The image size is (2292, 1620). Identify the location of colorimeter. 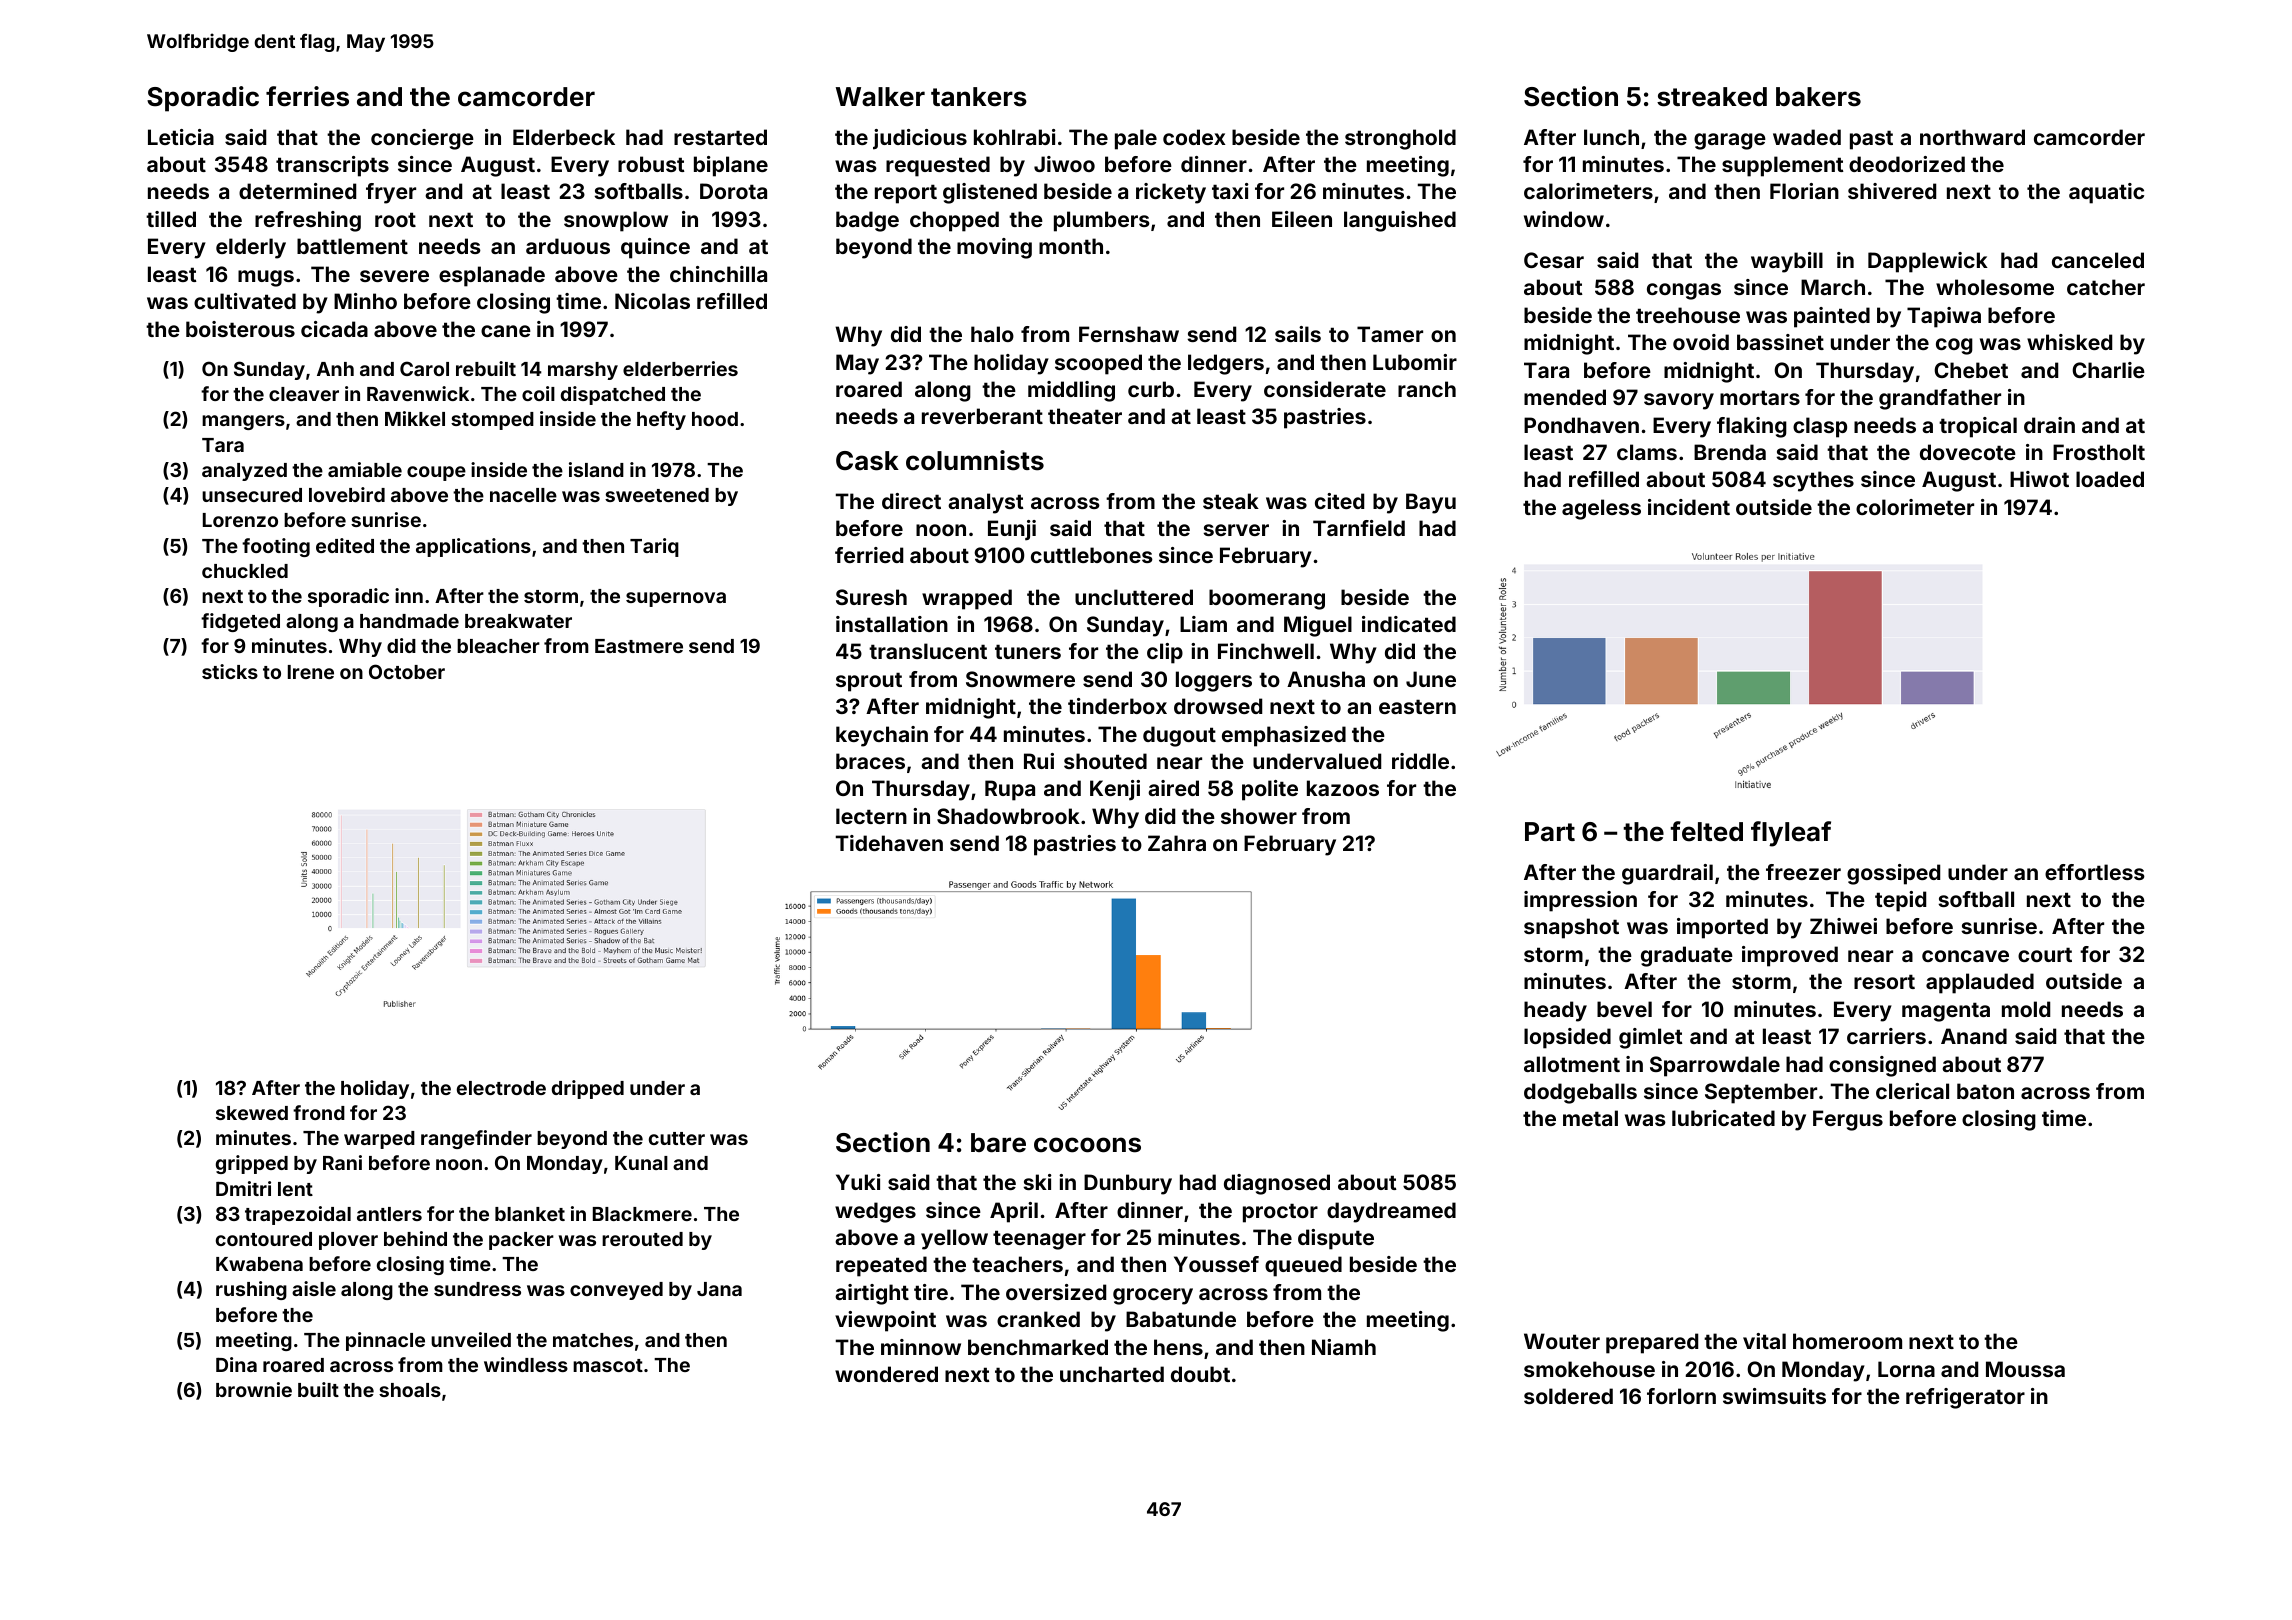
(1915, 507).
